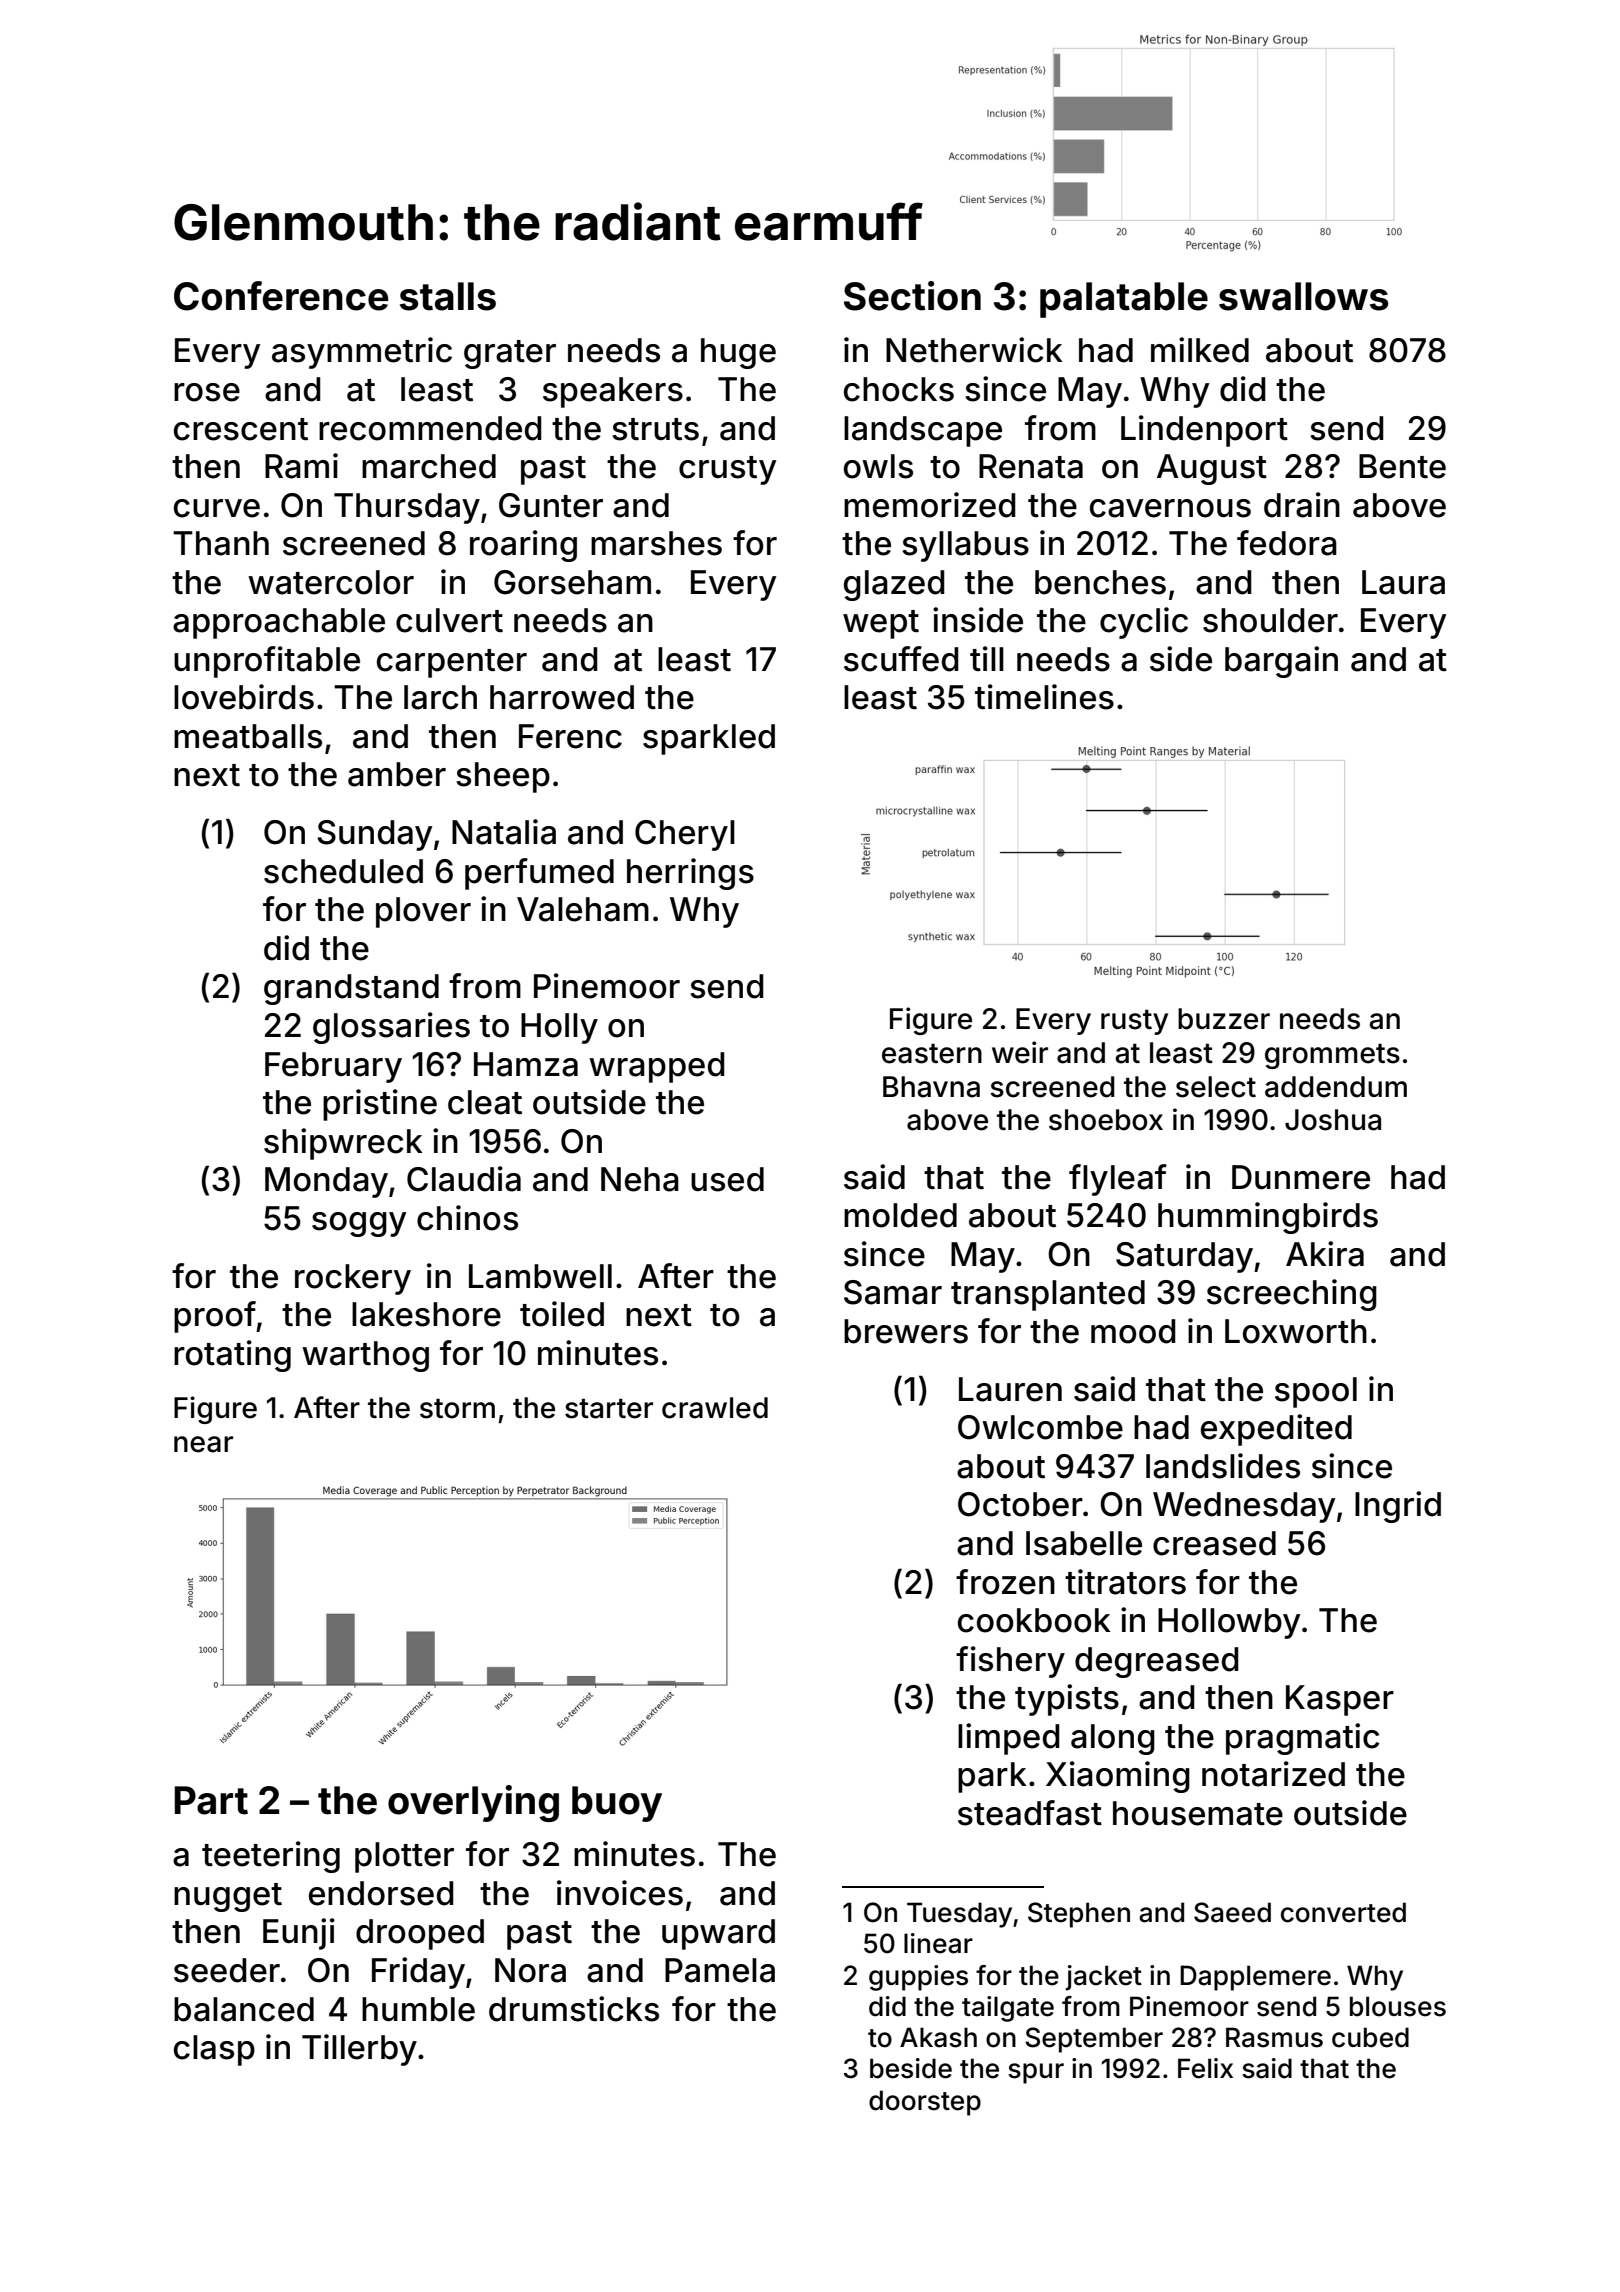 This document has width=1620, height=2292. Describe the element at coordinates (301, 466) in the document. I see `Rami` at that location.
